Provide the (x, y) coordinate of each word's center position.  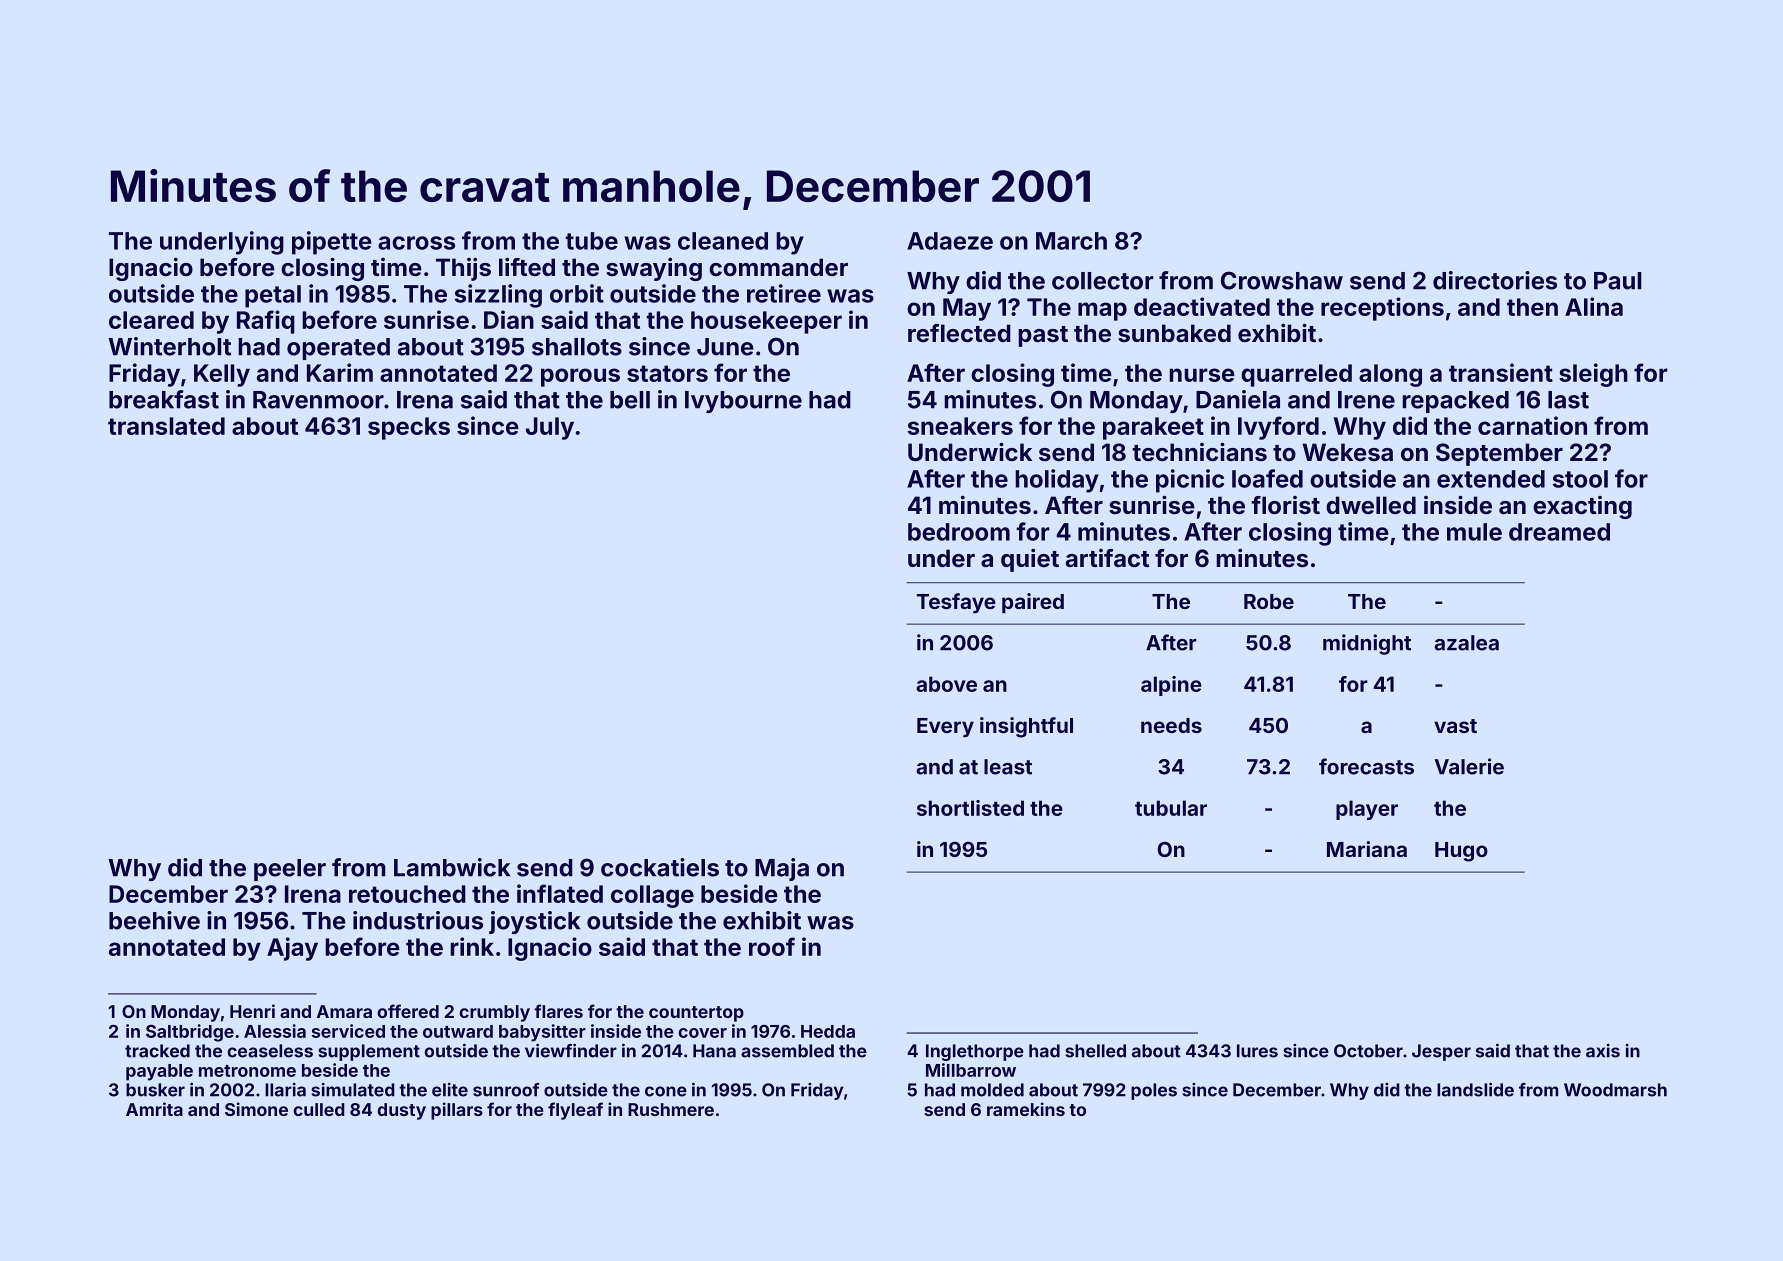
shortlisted (970, 808)
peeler (290, 870)
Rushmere (671, 1109)
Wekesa (1348, 452)
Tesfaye (956, 603)
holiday (1057, 481)
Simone (256, 1109)
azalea (1466, 643)
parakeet (1153, 428)
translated (166, 426)
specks (409, 428)
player (1367, 810)
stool (1580, 479)
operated (338, 349)
